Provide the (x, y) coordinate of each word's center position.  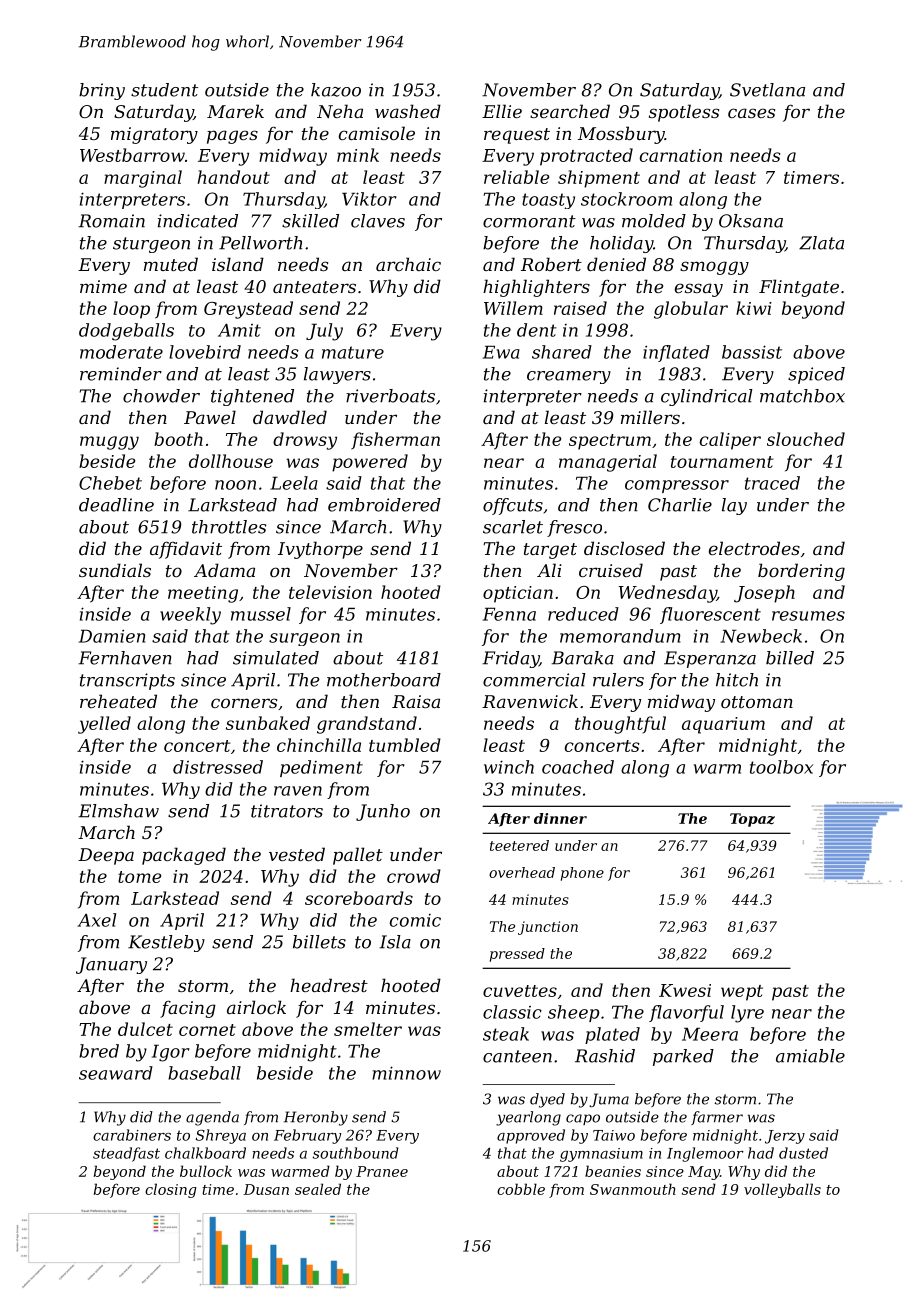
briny (102, 91)
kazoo (336, 90)
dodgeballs (126, 332)
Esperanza (710, 659)
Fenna (509, 614)
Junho (383, 812)
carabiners (132, 1135)
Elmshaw (118, 811)
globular (691, 310)
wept (742, 993)
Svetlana (767, 90)
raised (580, 308)
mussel (261, 614)
